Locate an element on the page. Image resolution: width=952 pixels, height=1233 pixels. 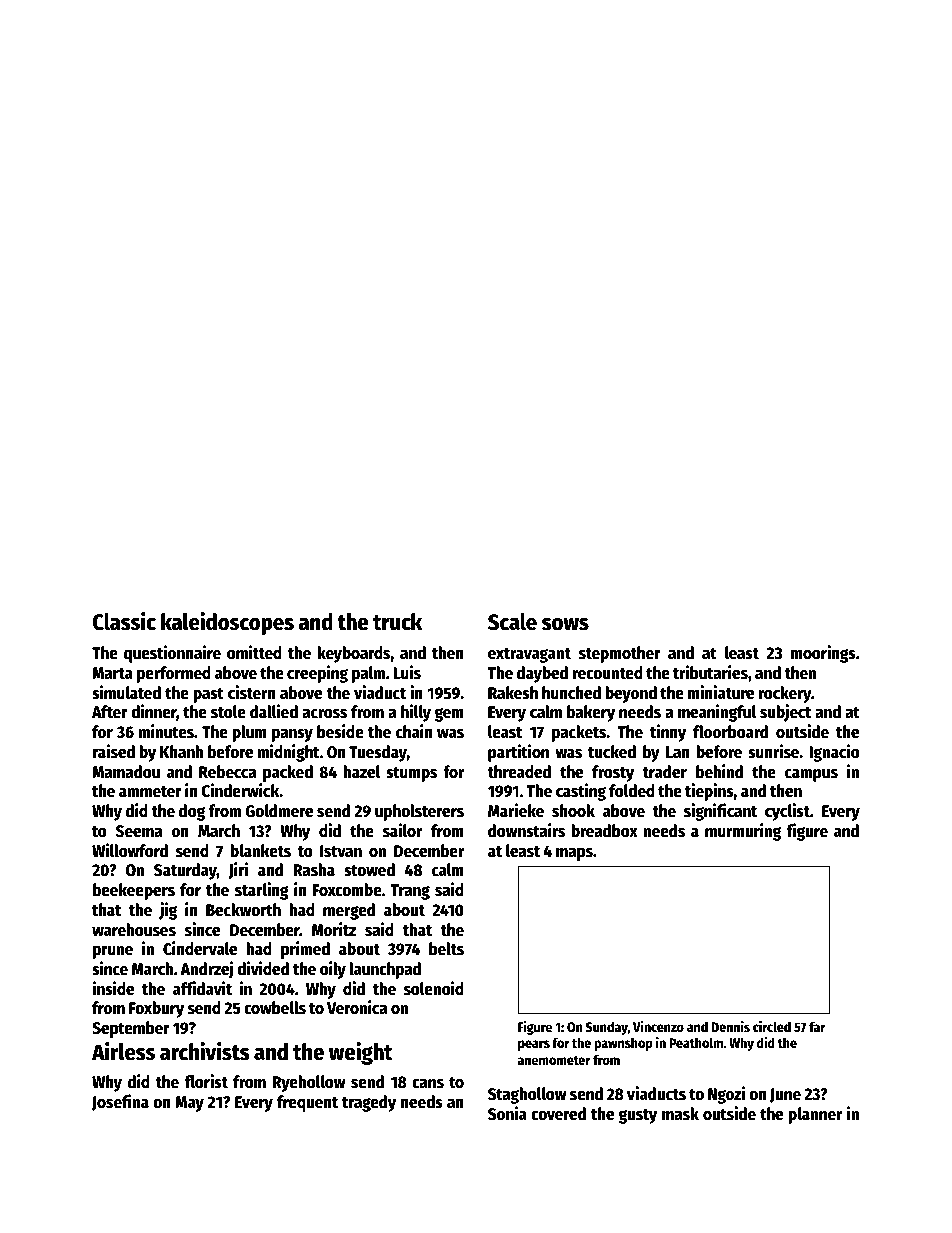
truck is located at coordinates (397, 622).
